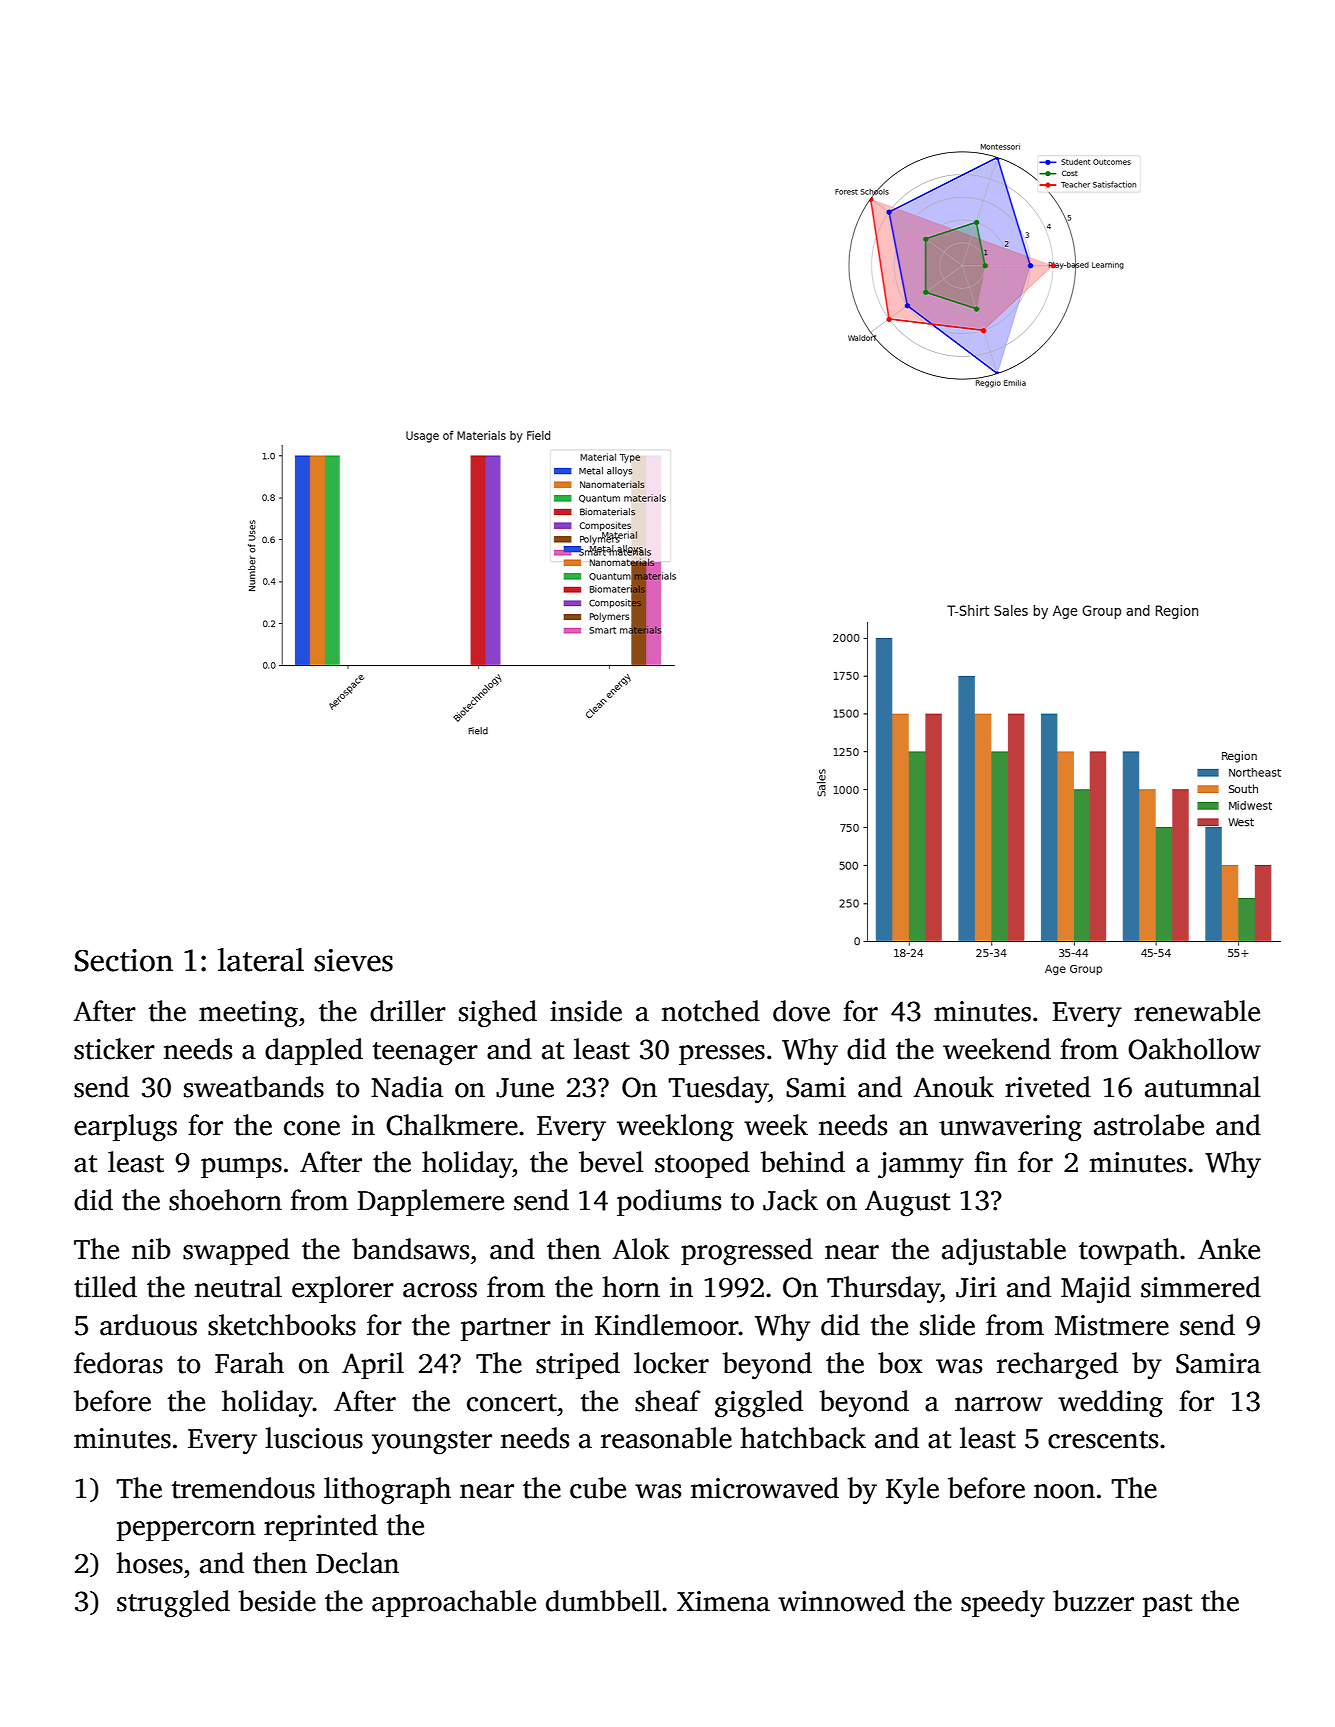 Image resolution: width=1335 pixels, height=1727 pixels. I want to click on sieves, so click(353, 960).
